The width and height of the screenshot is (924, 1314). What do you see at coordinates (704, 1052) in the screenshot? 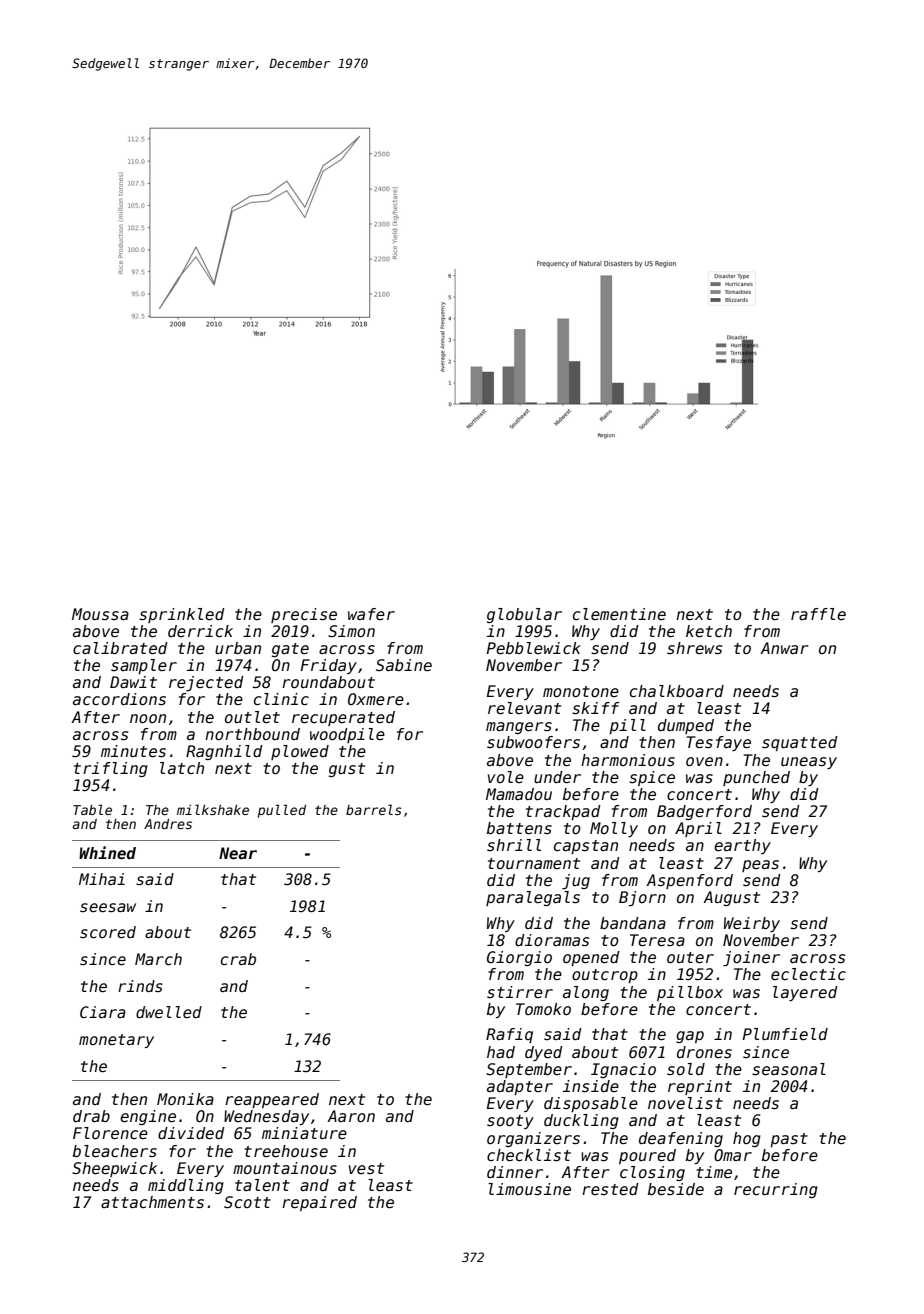
I see `drones` at bounding box center [704, 1052].
